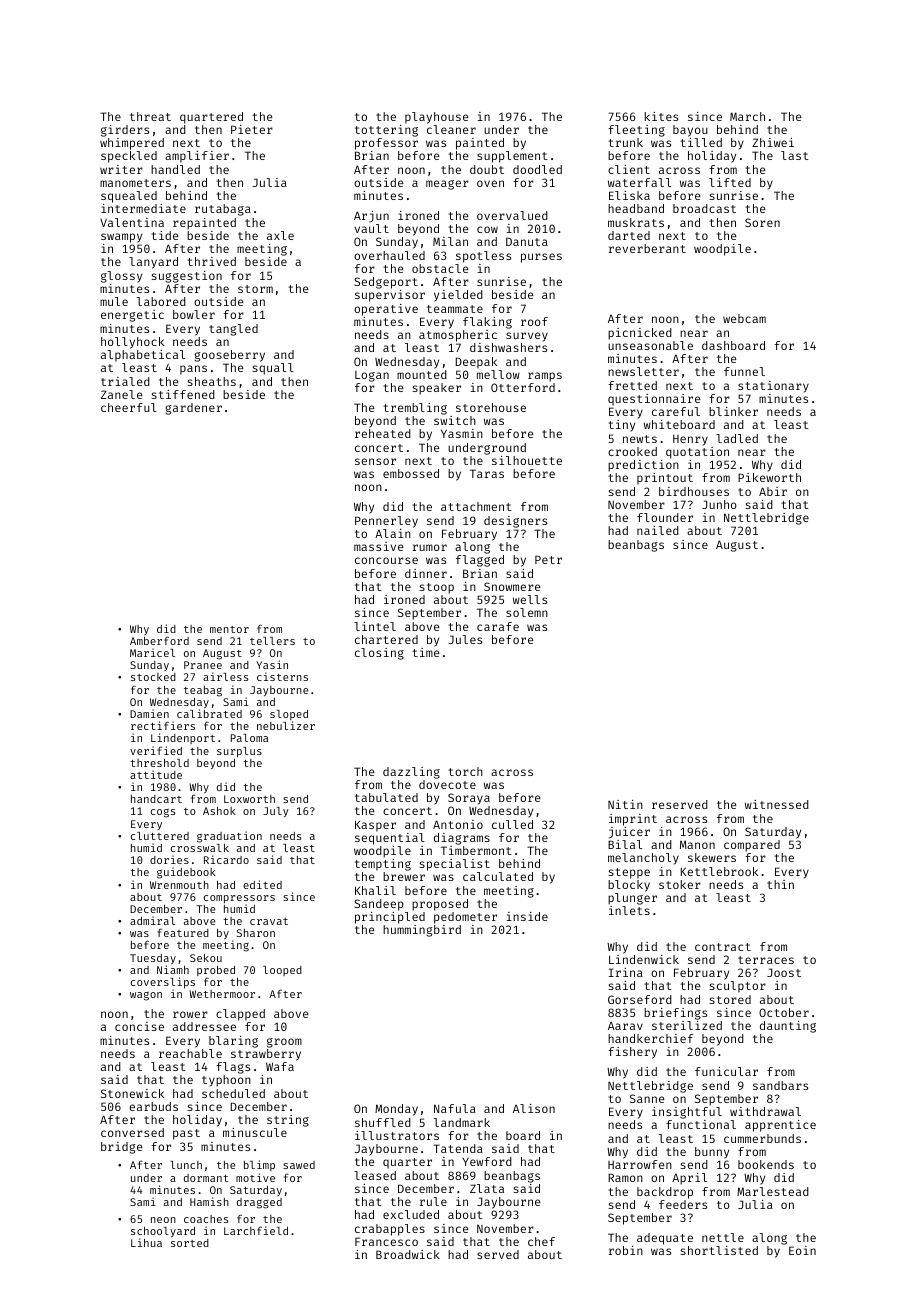 The width and height of the screenshot is (924, 1308). Describe the element at coordinates (183, 738) in the screenshot. I see `Lindenport` at that location.
